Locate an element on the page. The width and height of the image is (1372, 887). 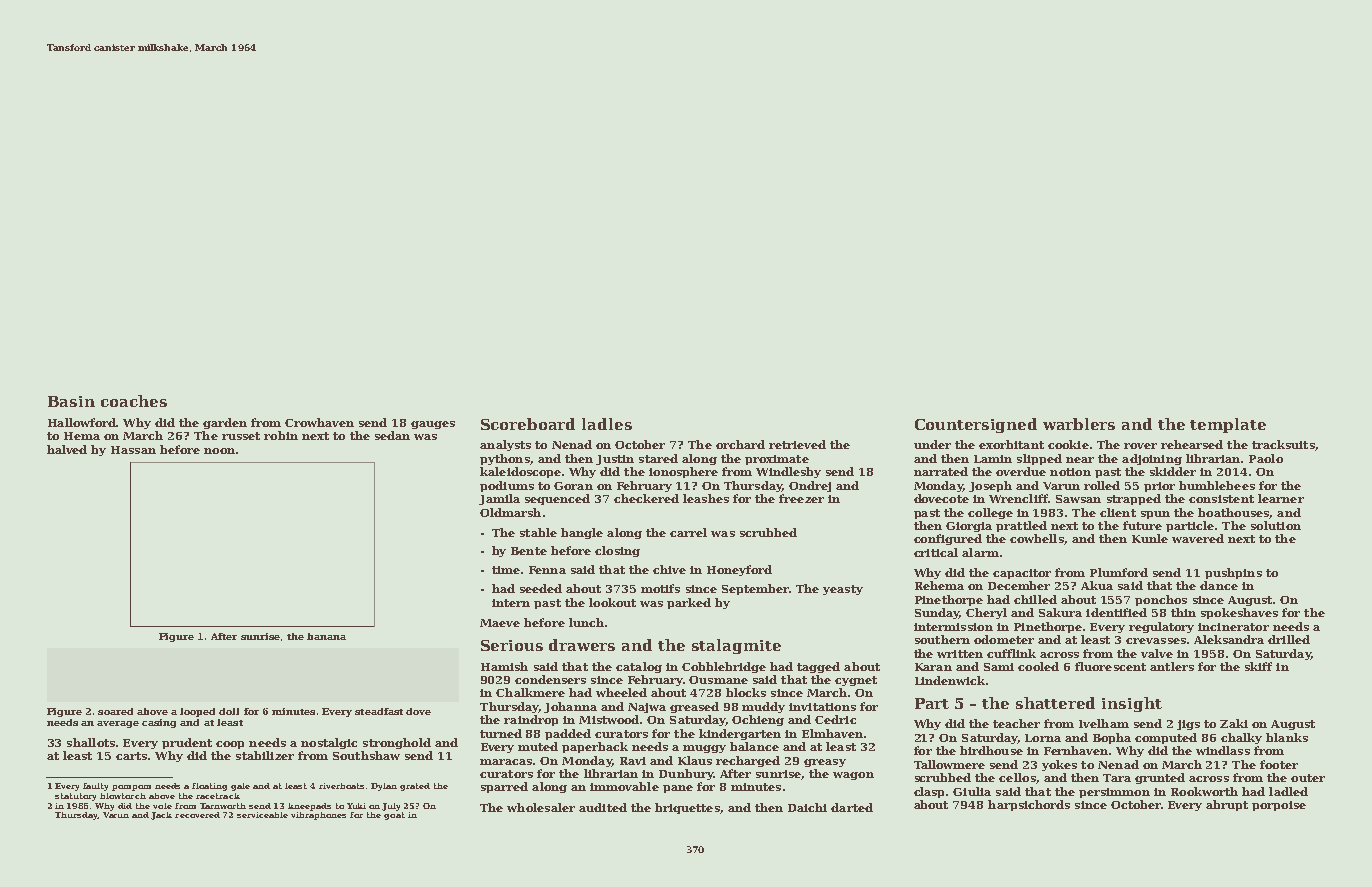
Jack is located at coordinates (161, 816).
